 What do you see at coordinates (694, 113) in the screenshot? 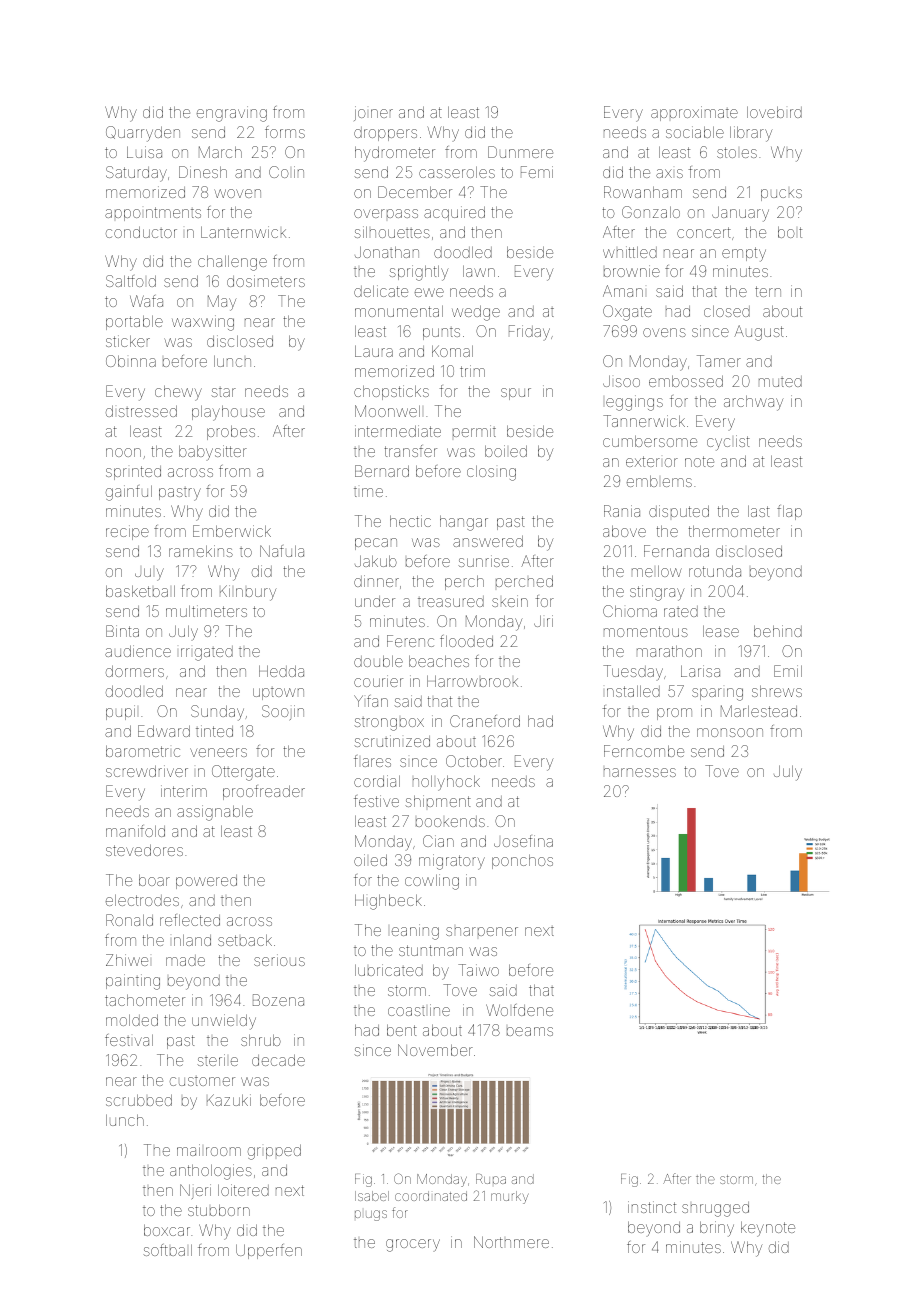
I see `approximate` at bounding box center [694, 113].
